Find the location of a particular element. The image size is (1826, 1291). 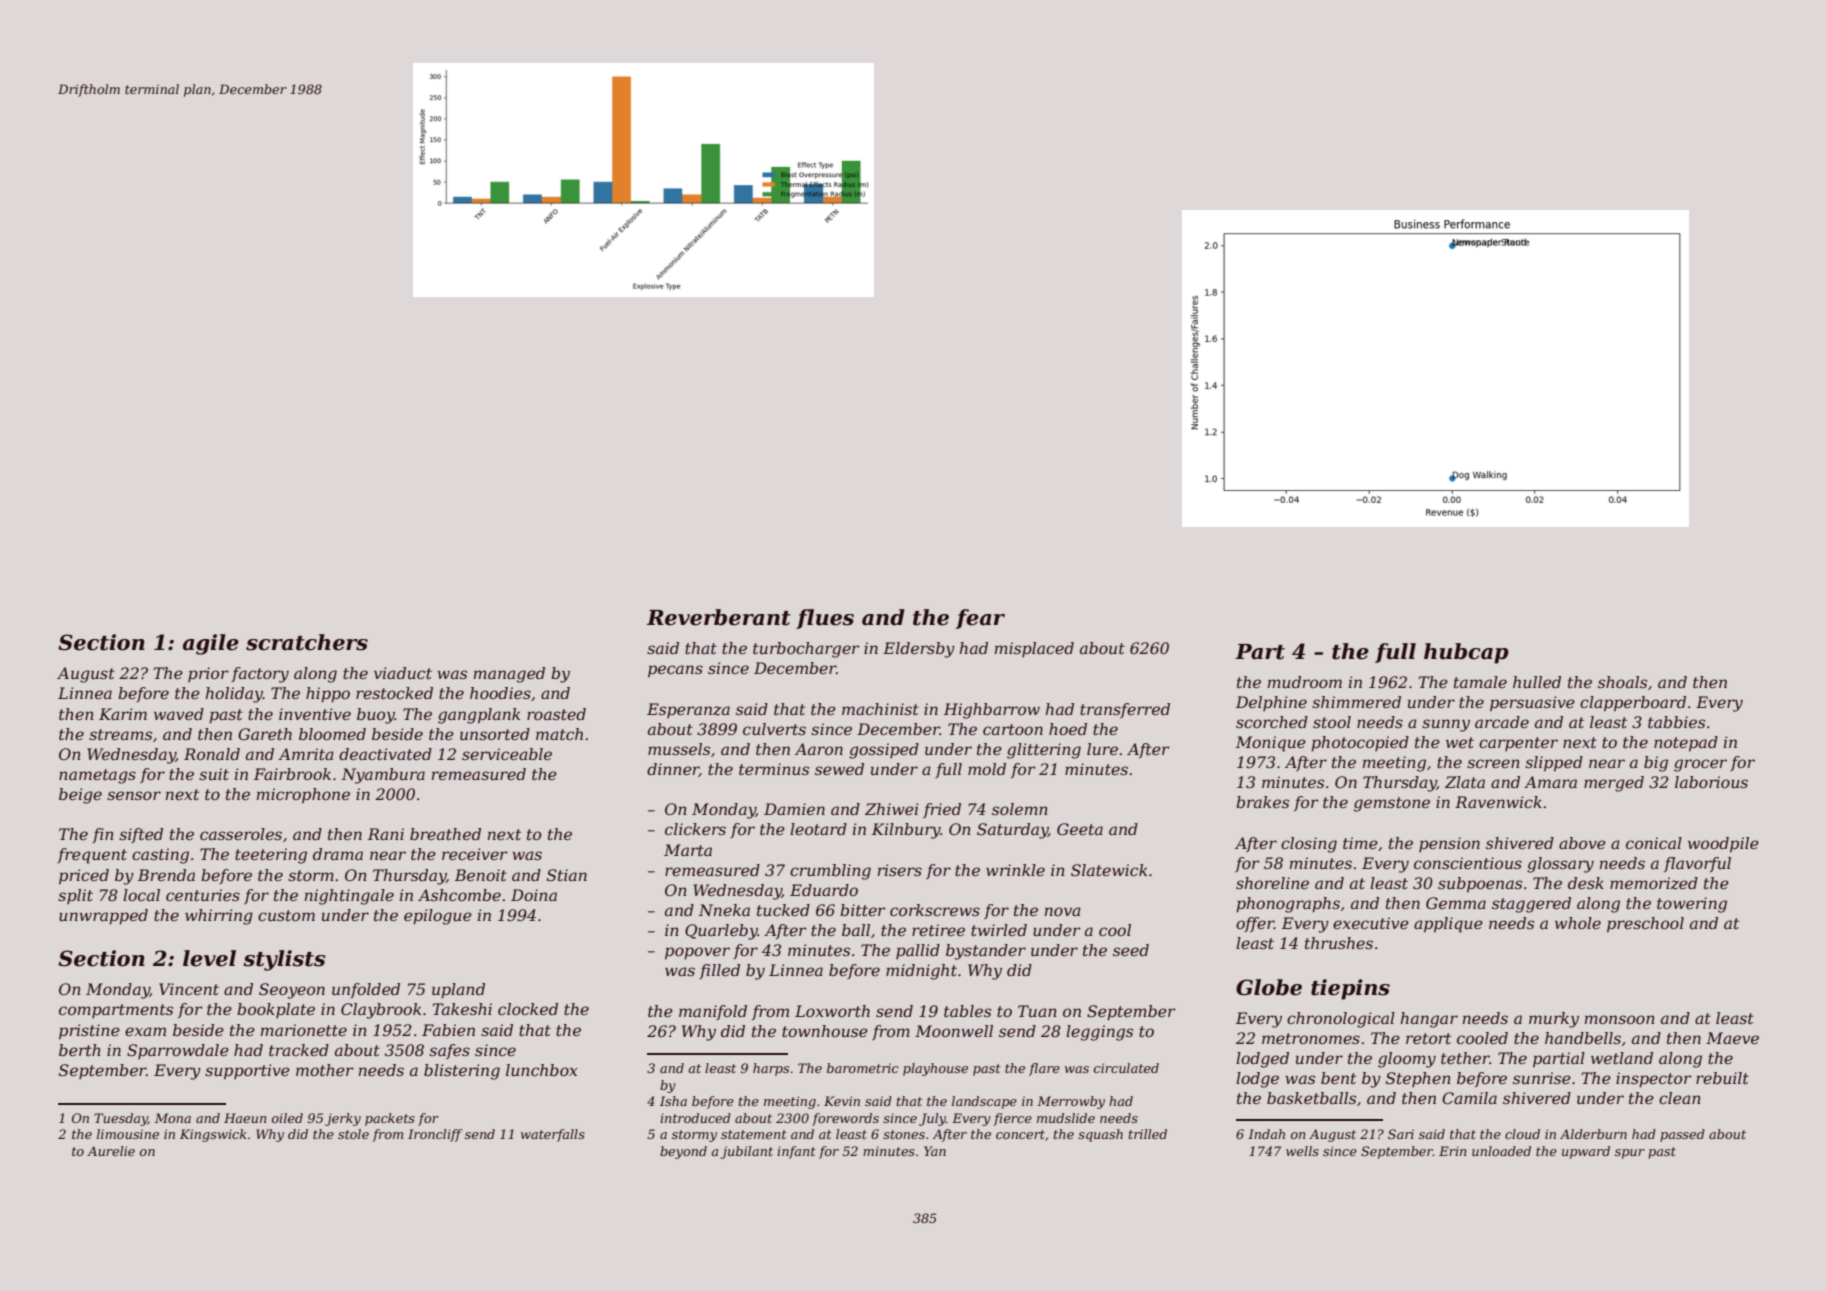

epilogue is located at coordinates (438, 917).
